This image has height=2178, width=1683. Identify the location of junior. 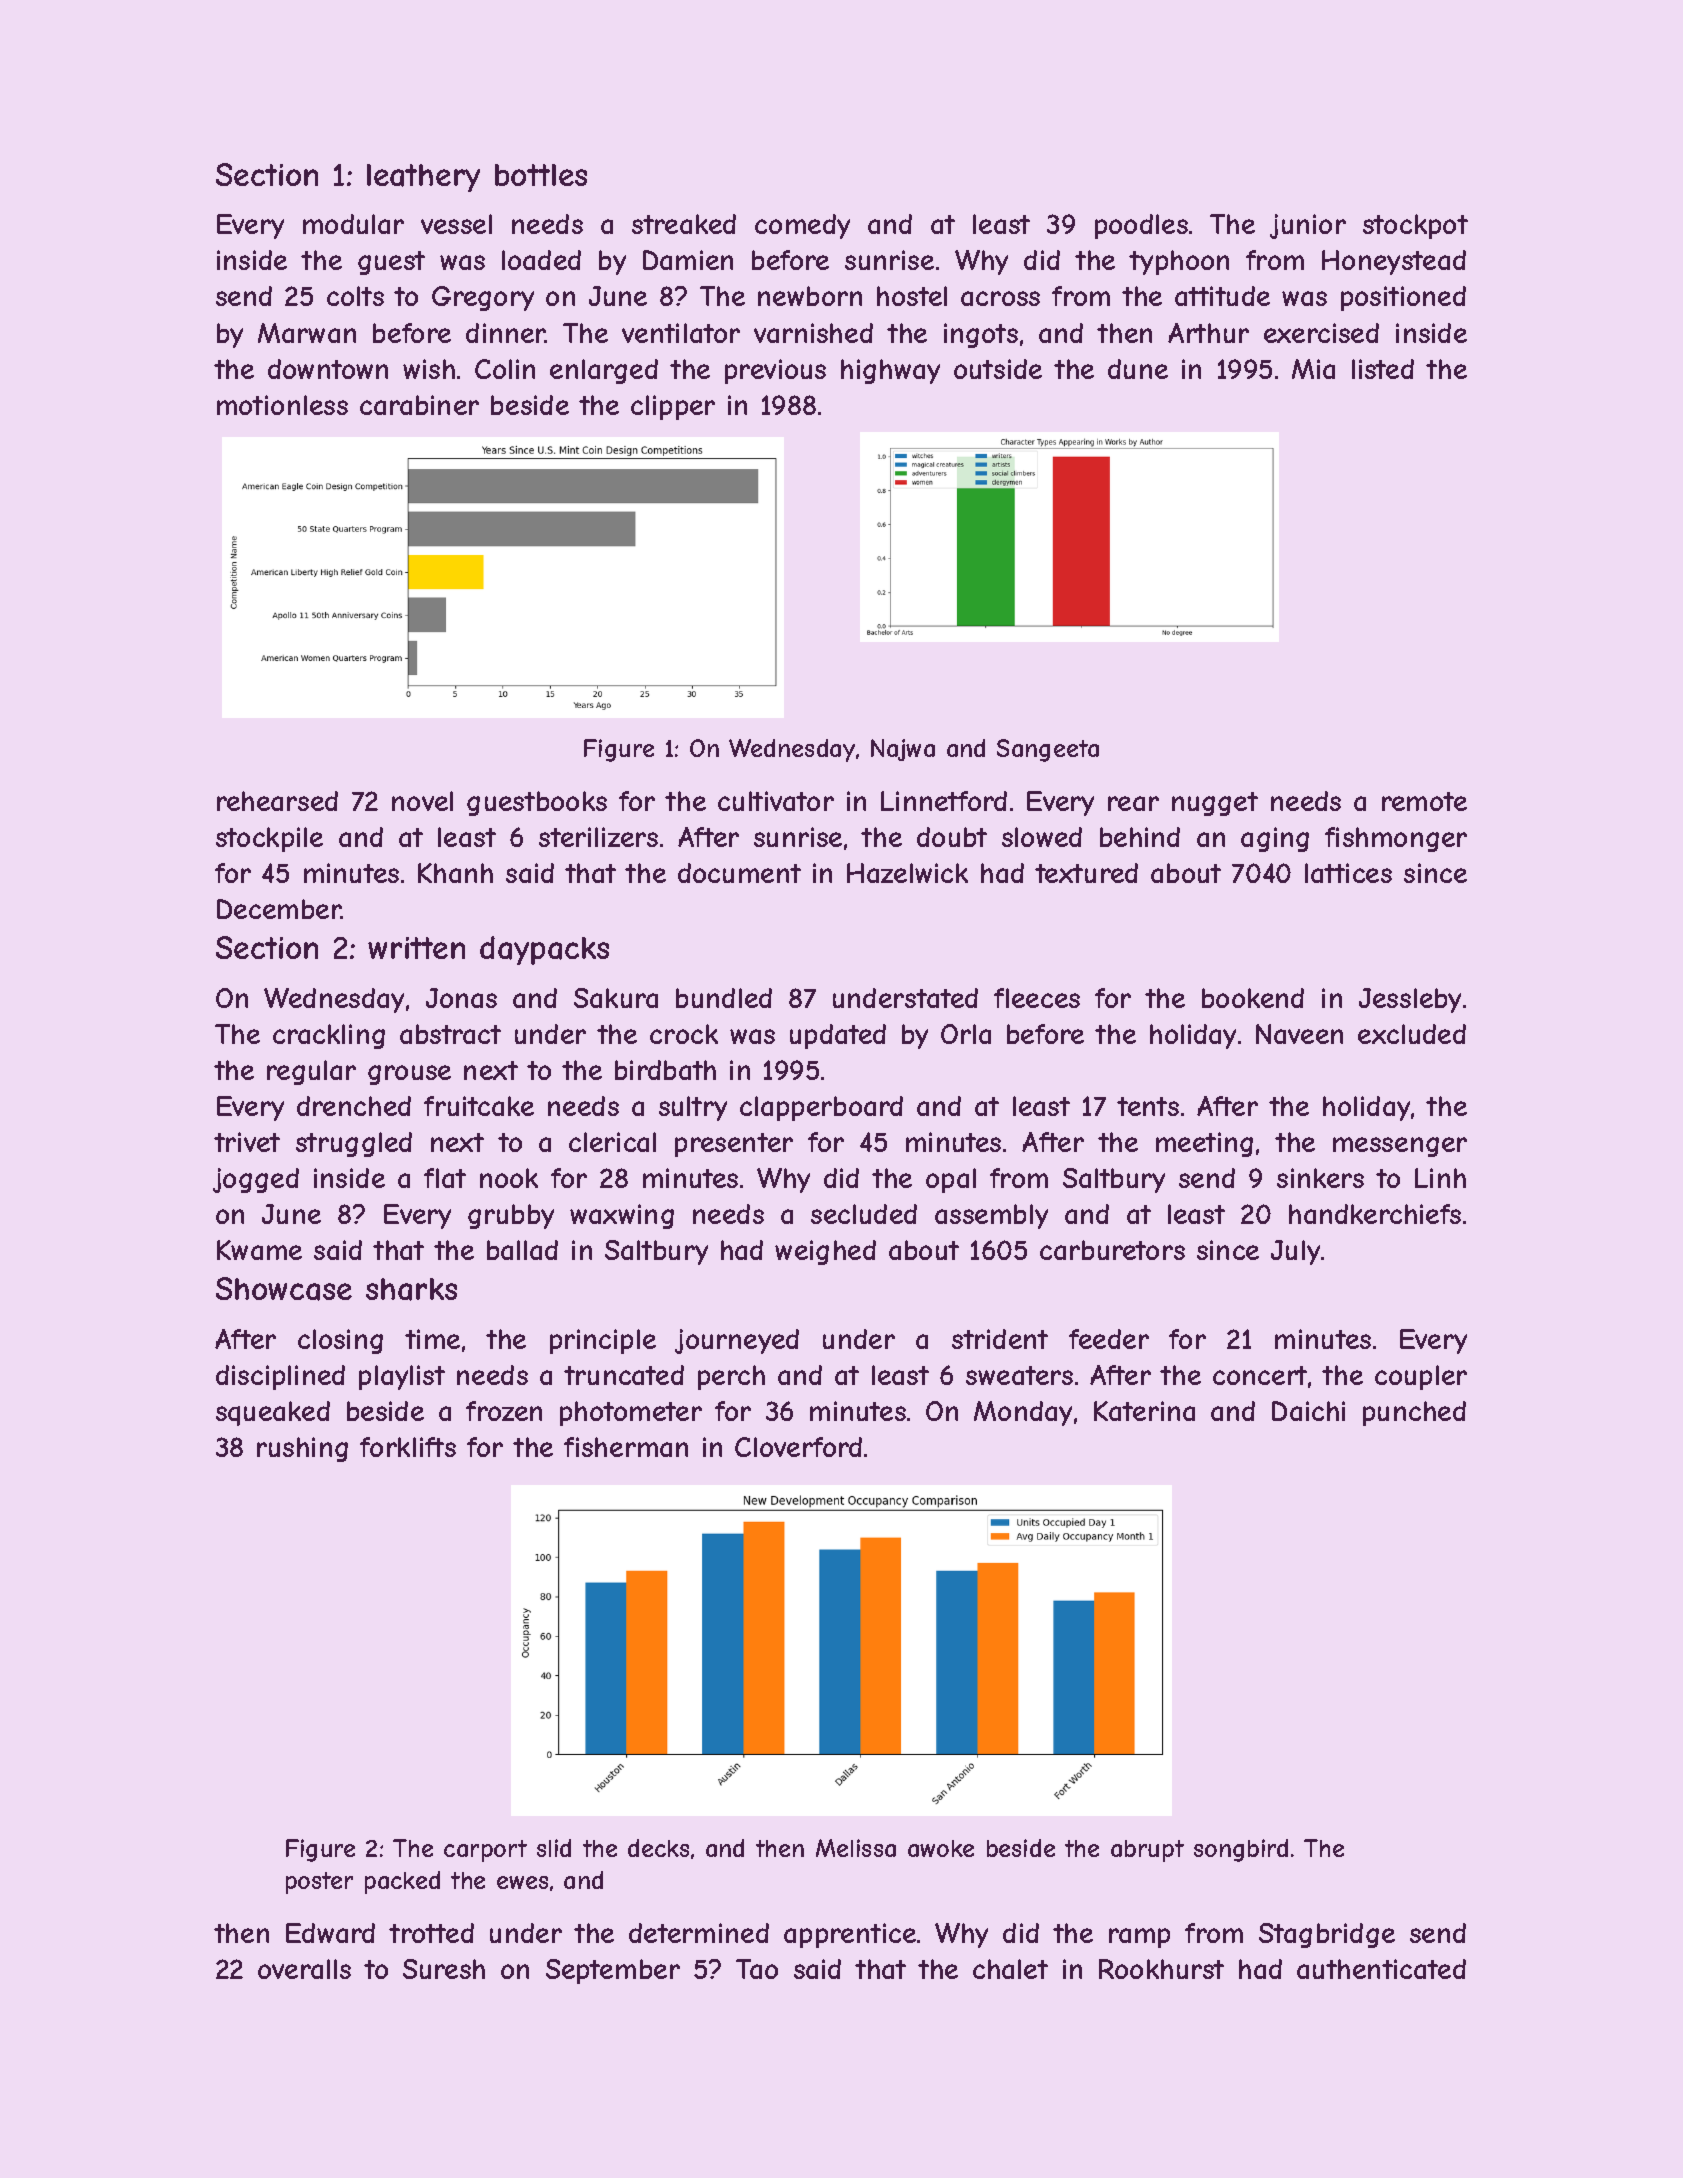
(1308, 226).
